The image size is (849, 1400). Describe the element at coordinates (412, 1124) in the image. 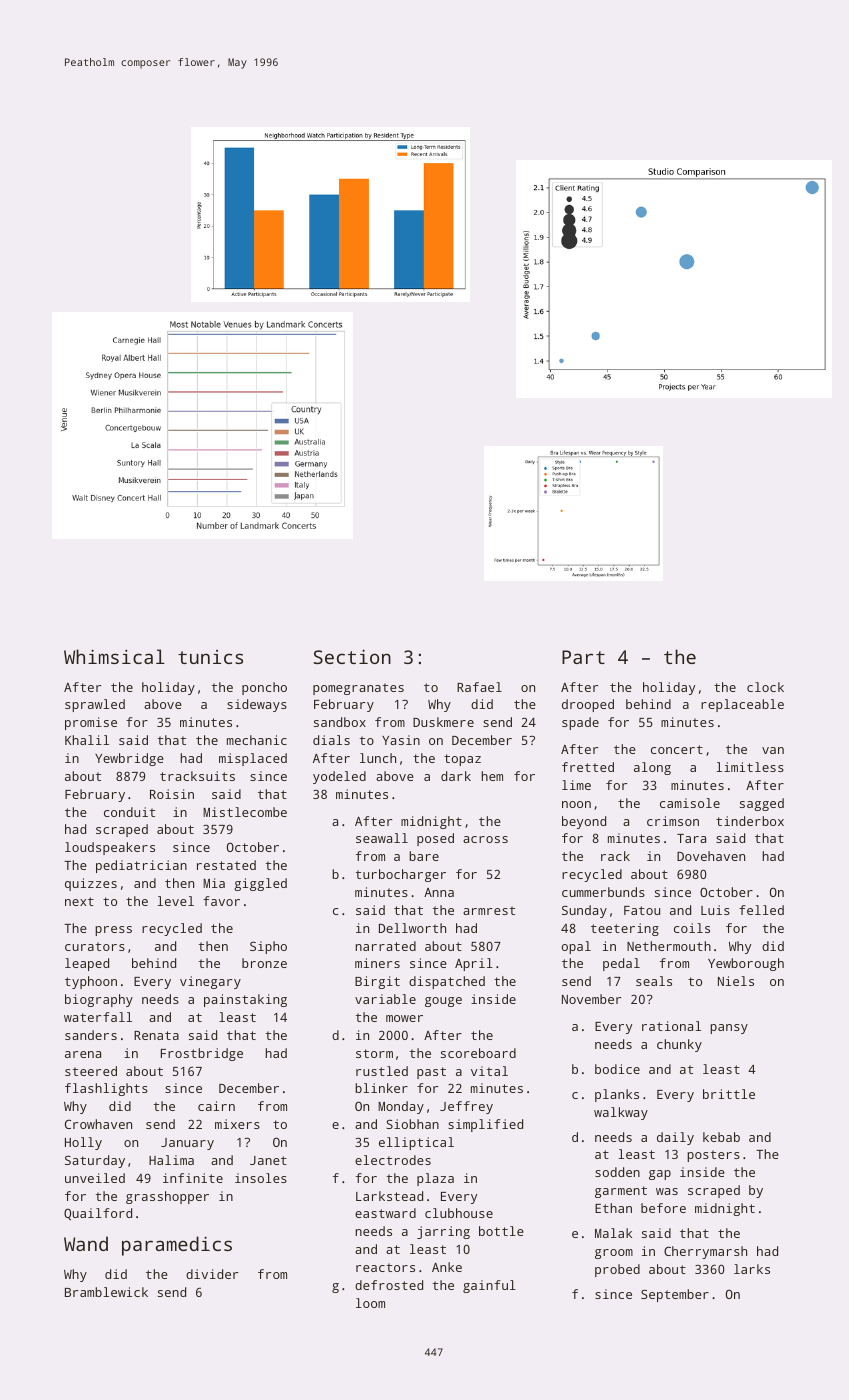

I see `Siobhan` at that location.
